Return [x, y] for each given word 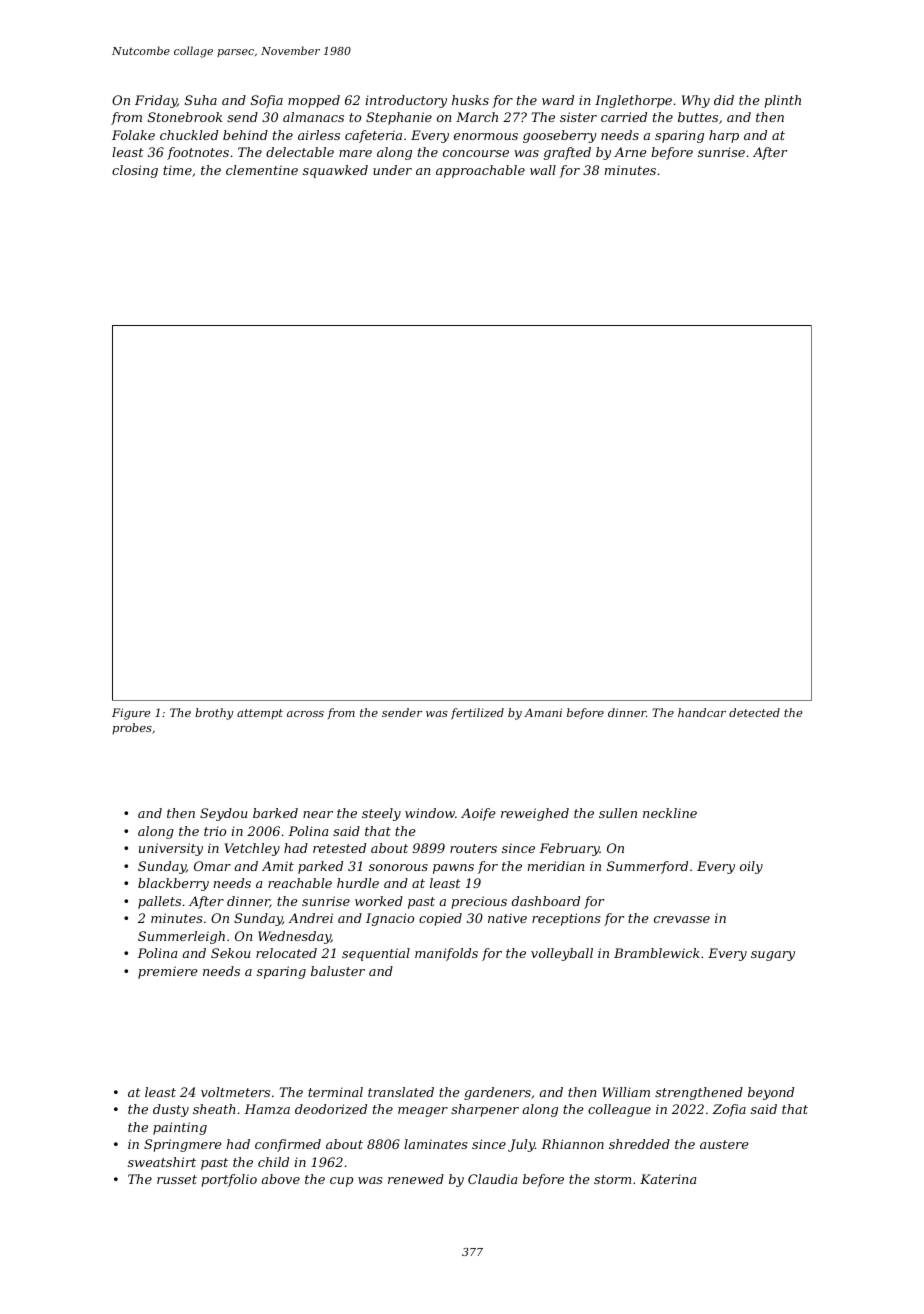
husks [470, 100]
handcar [702, 712]
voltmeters [235, 1092]
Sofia [267, 101]
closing [135, 171]
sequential [376, 954]
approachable [480, 171]
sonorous [398, 867]
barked [275, 813]
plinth [782, 101]
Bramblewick [657, 953]
